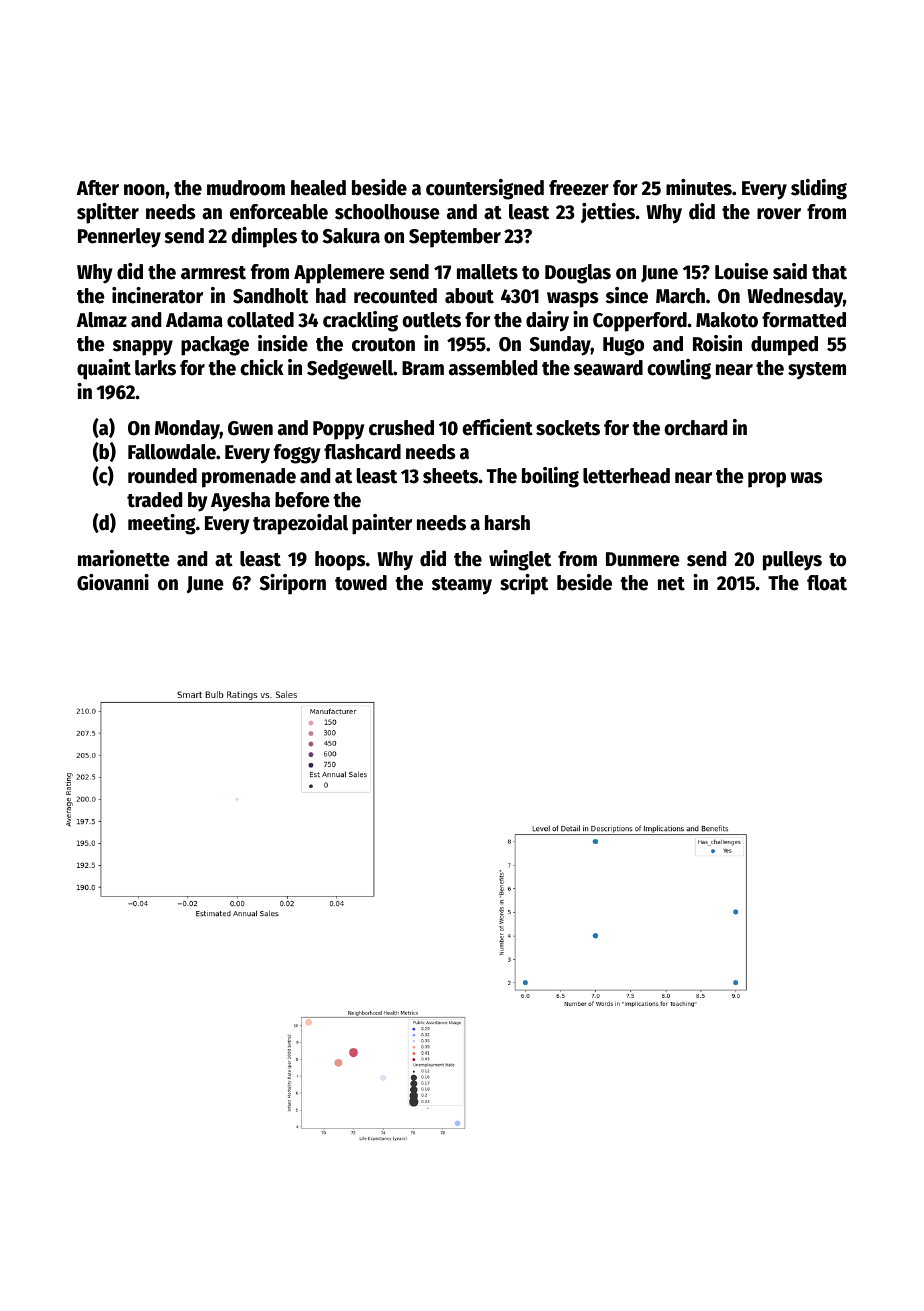  What do you see at coordinates (339, 274) in the screenshot?
I see `Applemere` at bounding box center [339, 274].
